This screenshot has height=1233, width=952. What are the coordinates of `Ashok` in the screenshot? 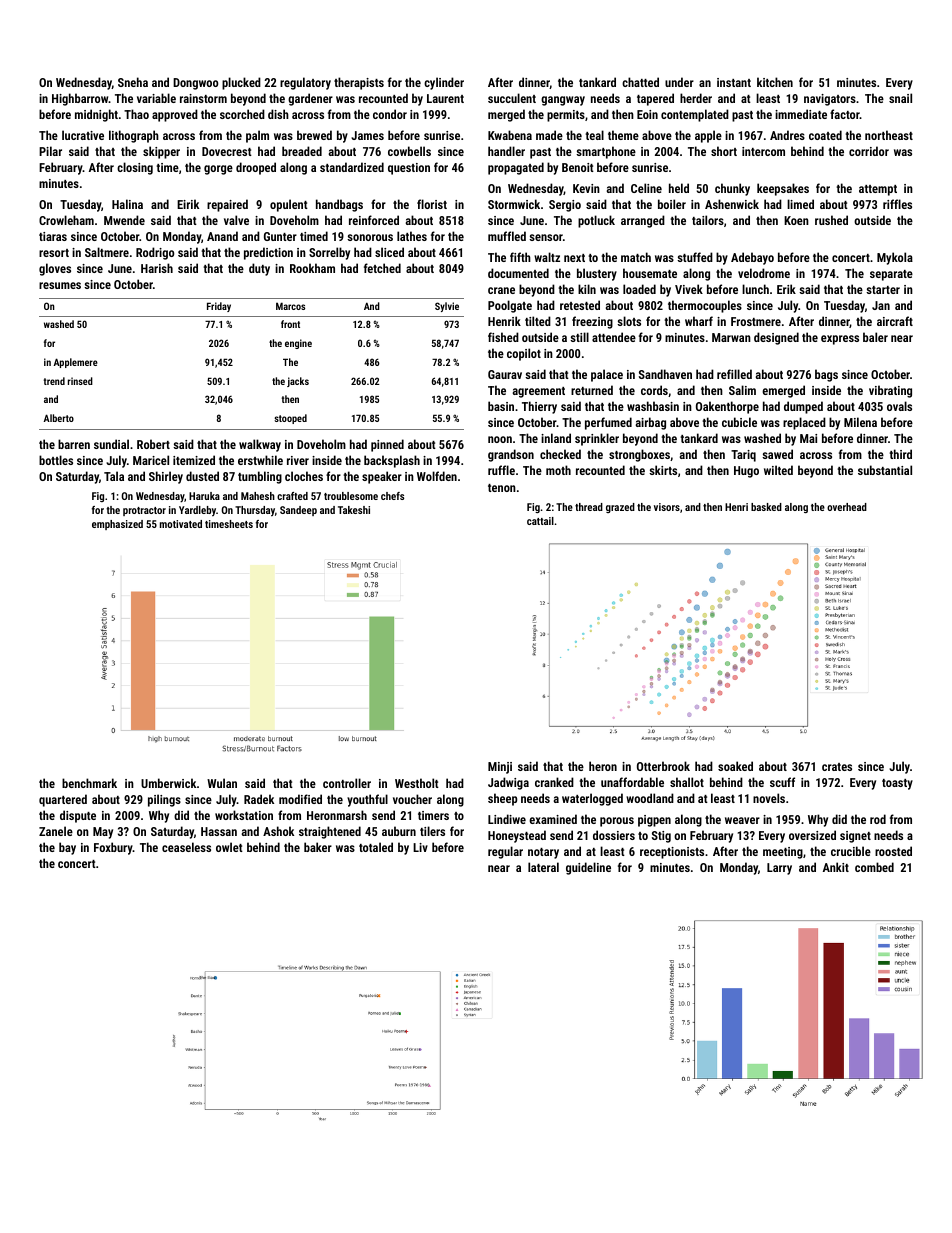 It's located at (278, 831).
